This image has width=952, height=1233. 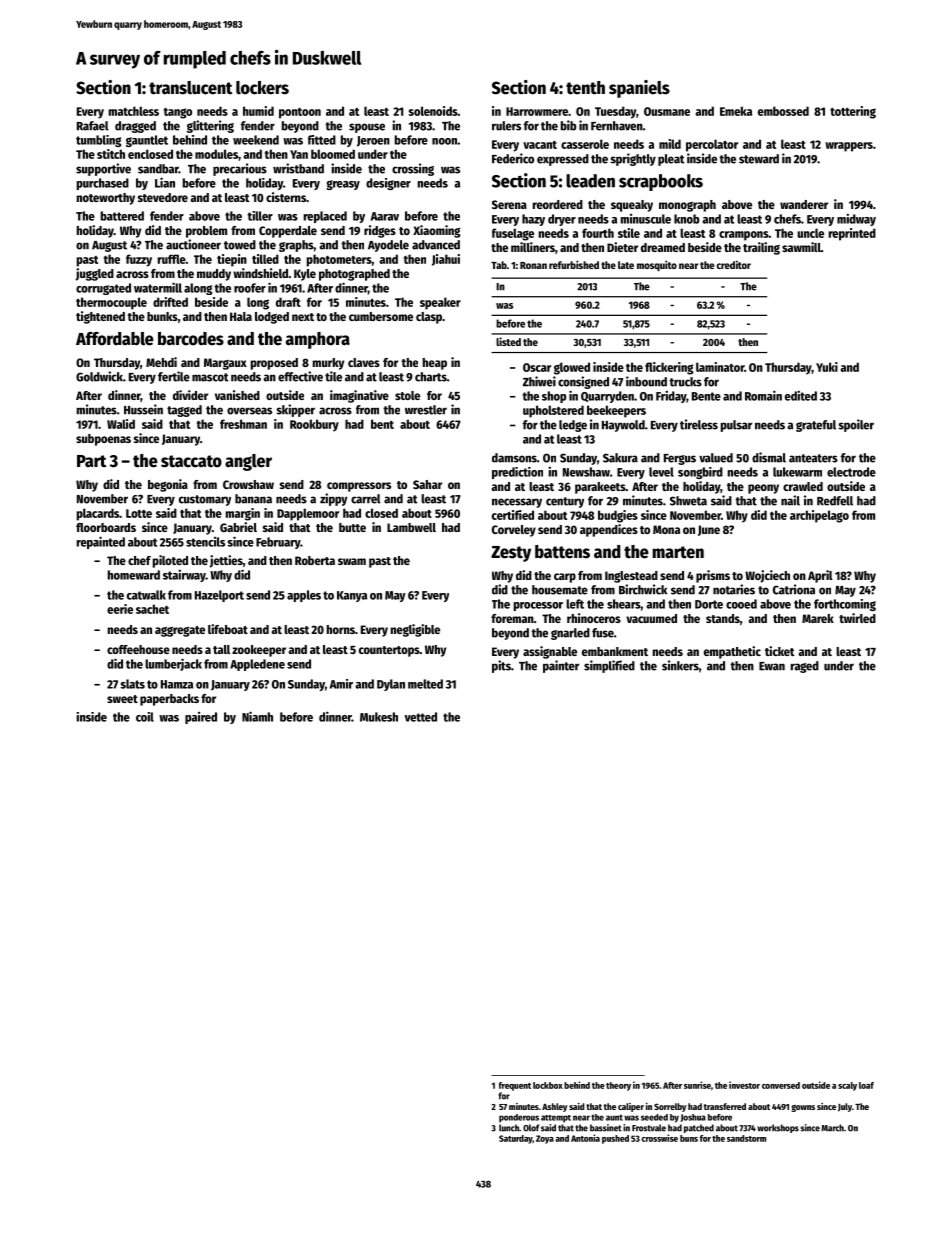 What do you see at coordinates (367, 128) in the image?
I see `spouse` at bounding box center [367, 128].
